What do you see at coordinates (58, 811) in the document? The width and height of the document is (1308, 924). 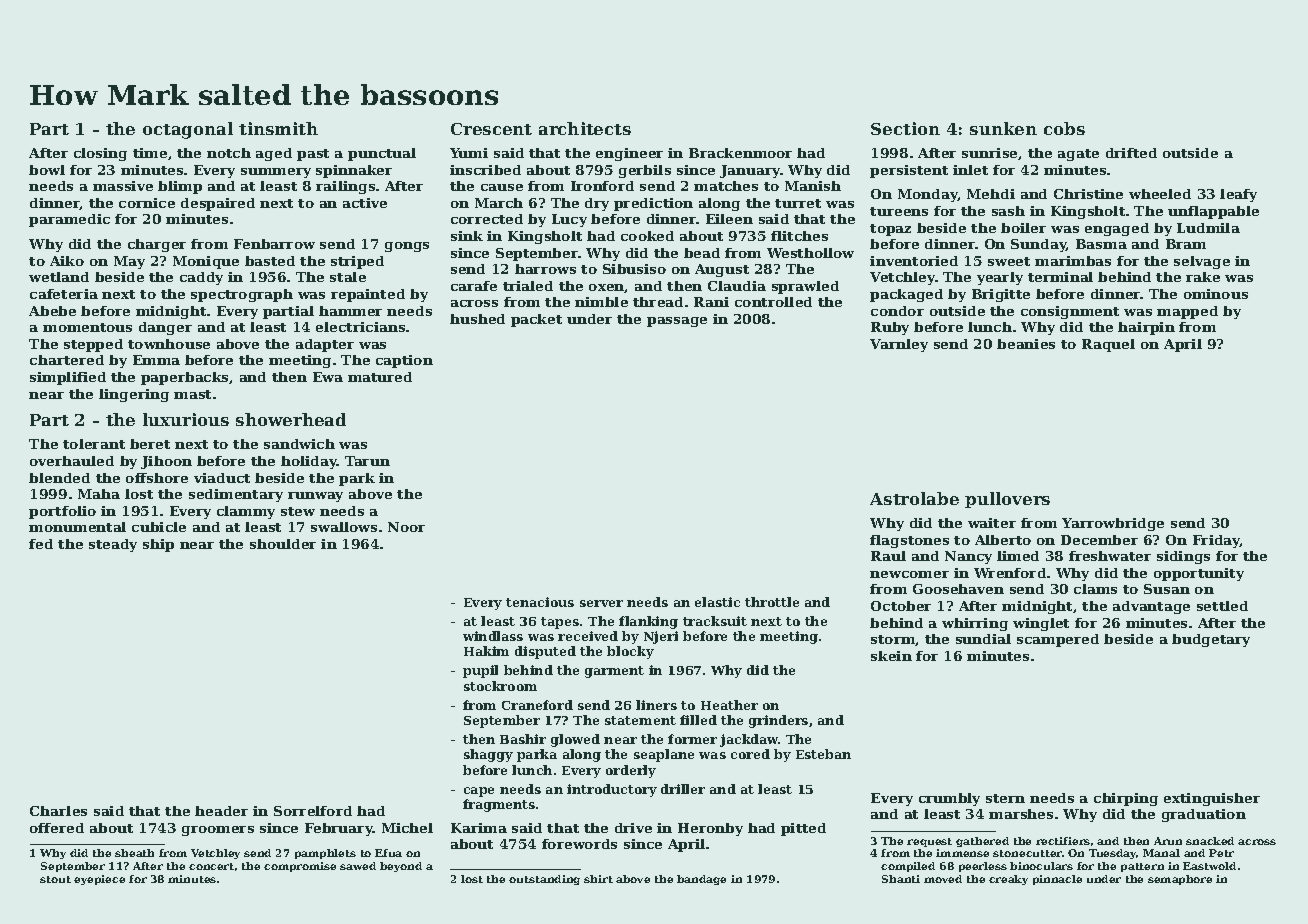 I see `Charles` at bounding box center [58, 811].
